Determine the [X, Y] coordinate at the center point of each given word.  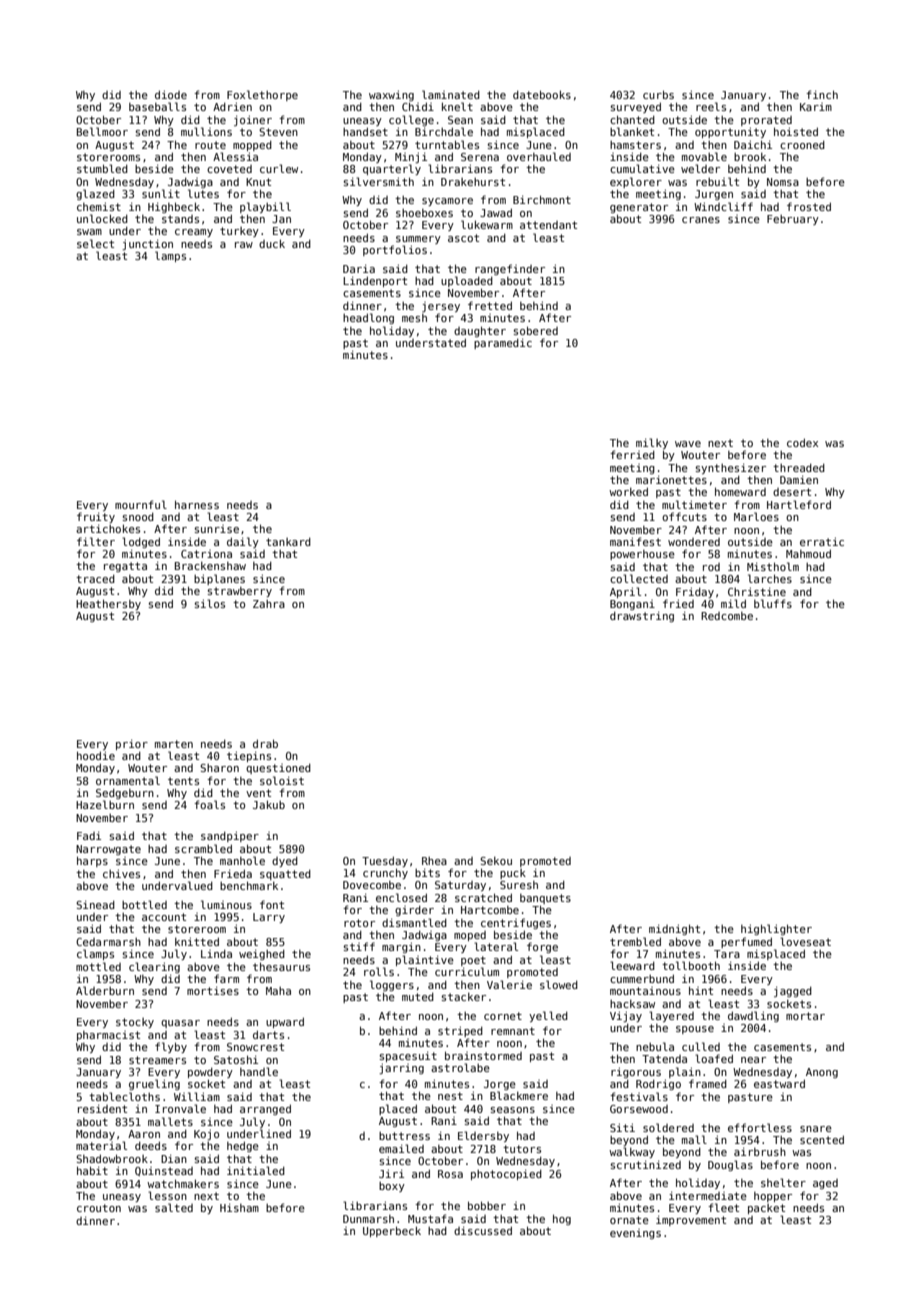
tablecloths [124, 1096]
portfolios [395, 250]
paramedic [503, 343]
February [793, 220]
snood [138, 516]
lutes [203, 193]
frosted [809, 206]
